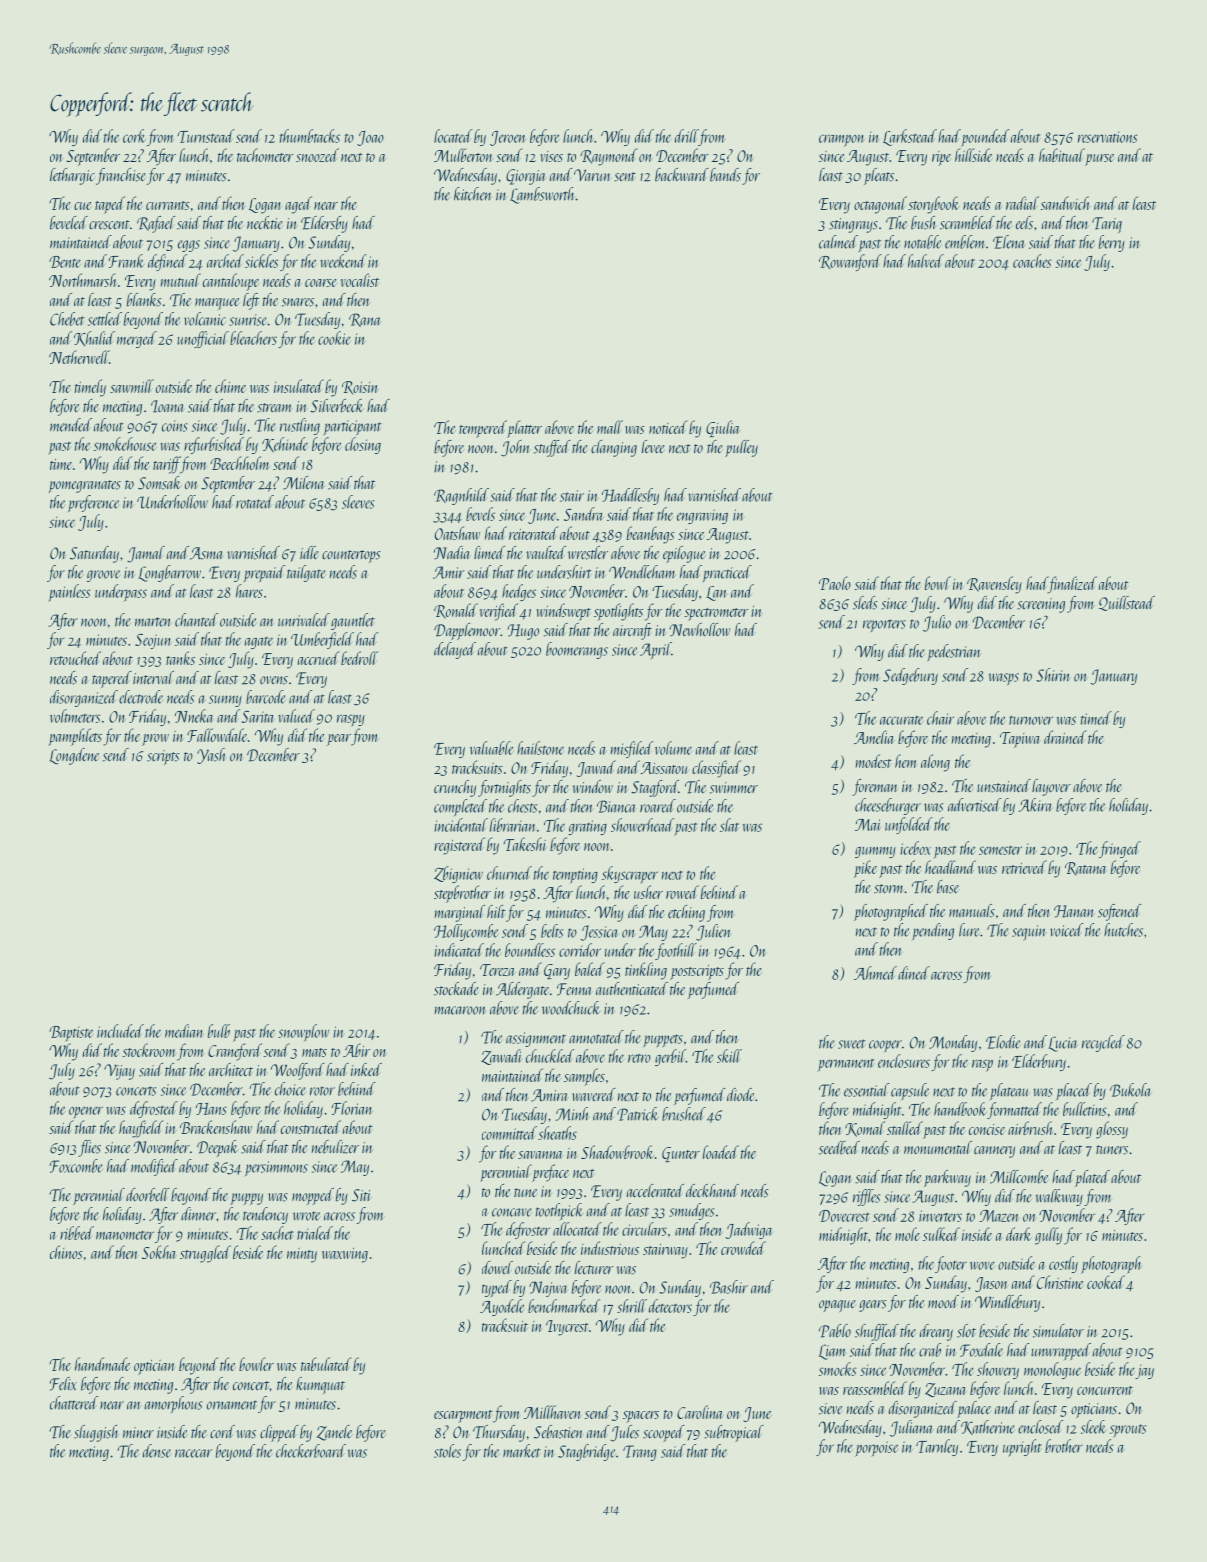 The image size is (1207, 1562). Describe the element at coordinates (727, 573) in the screenshot. I see `practiced` at that location.
